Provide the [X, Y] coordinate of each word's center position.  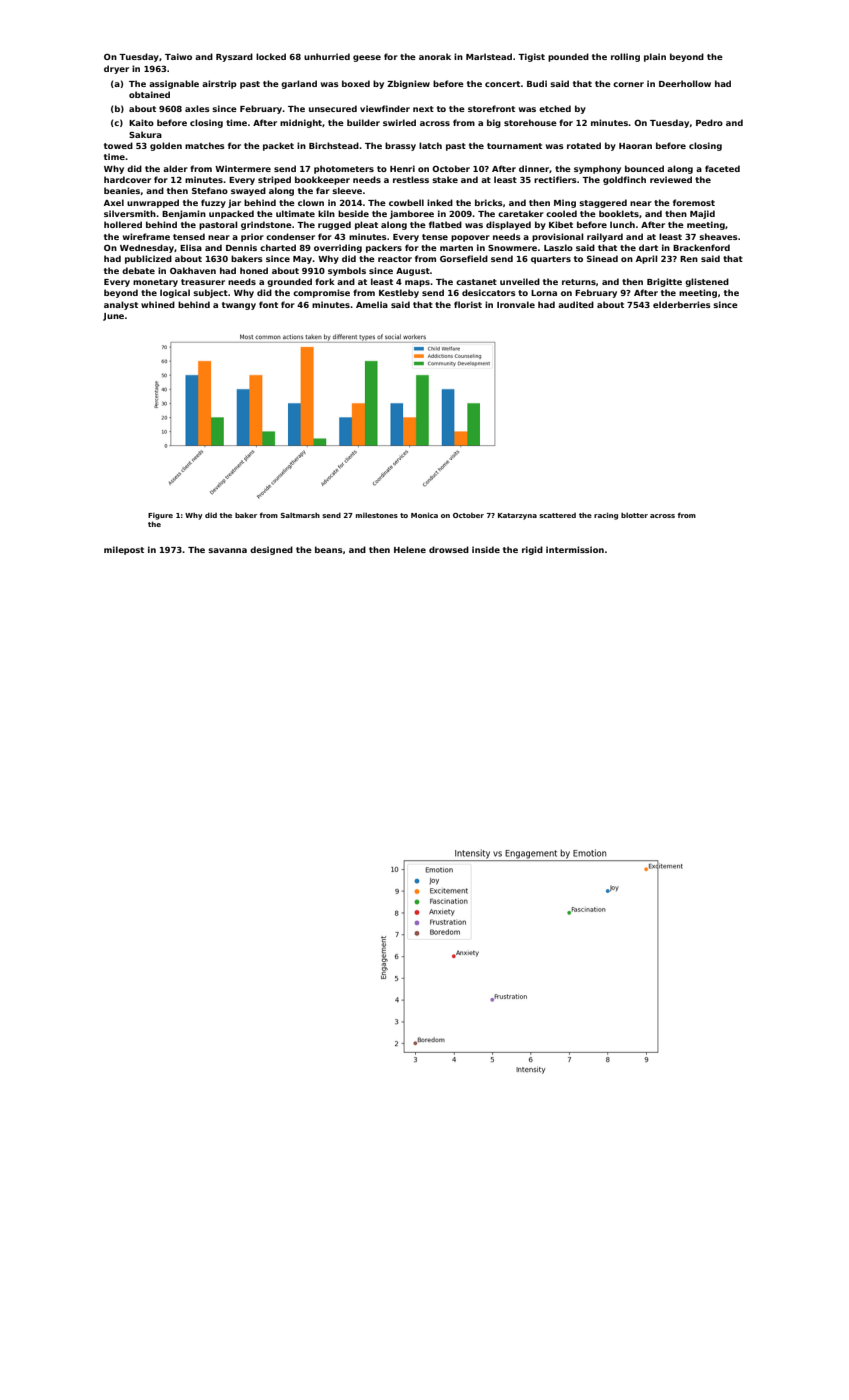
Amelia [372, 304]
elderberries [682, 304]
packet [278, 146]
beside [353, 213]
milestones [377, 515]
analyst [121, 305]
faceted [722, 168]
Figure [160, 516]
